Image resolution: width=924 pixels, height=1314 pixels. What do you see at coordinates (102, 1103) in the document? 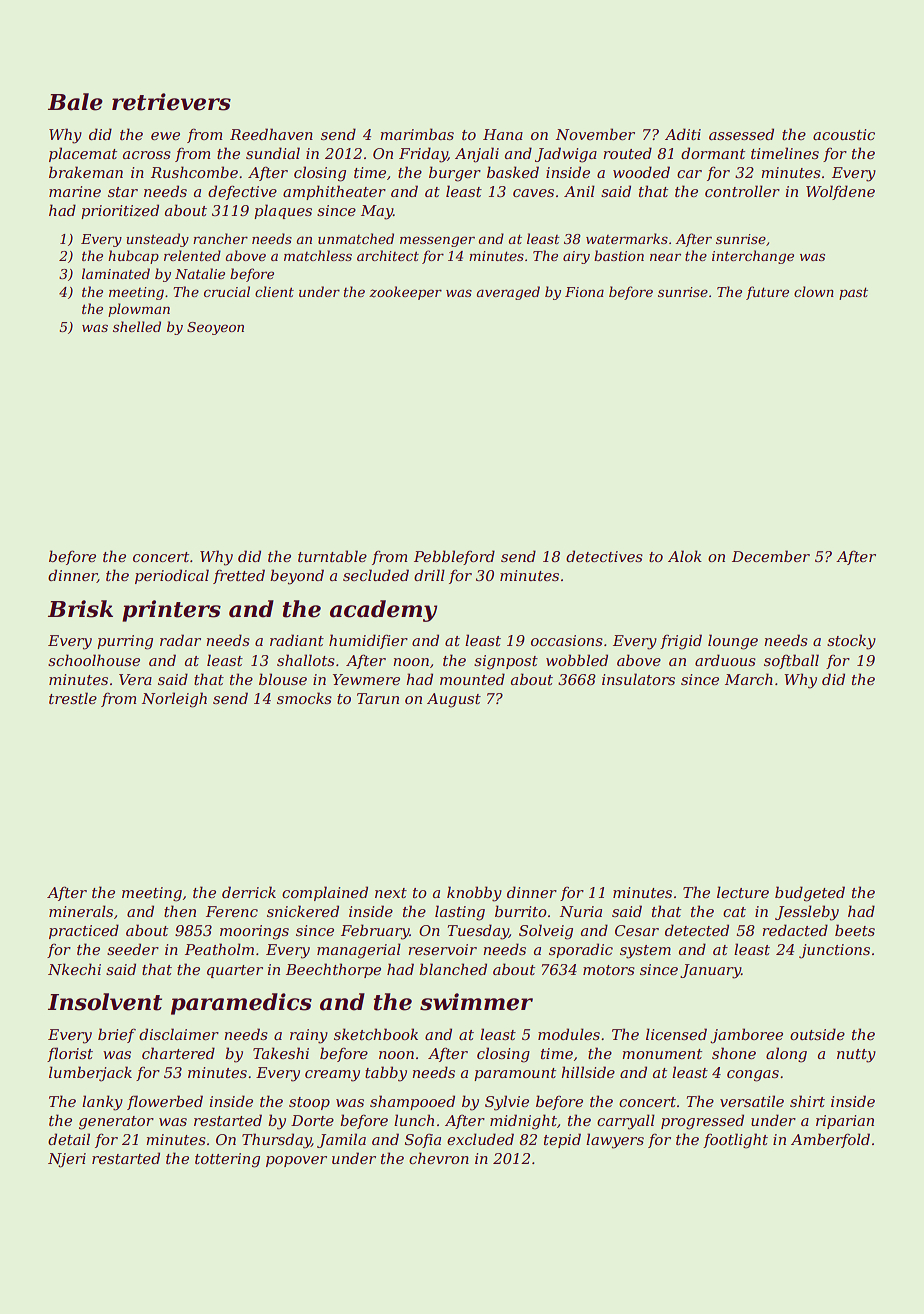
I see `lanky` at bounding box center [102, 1103].
